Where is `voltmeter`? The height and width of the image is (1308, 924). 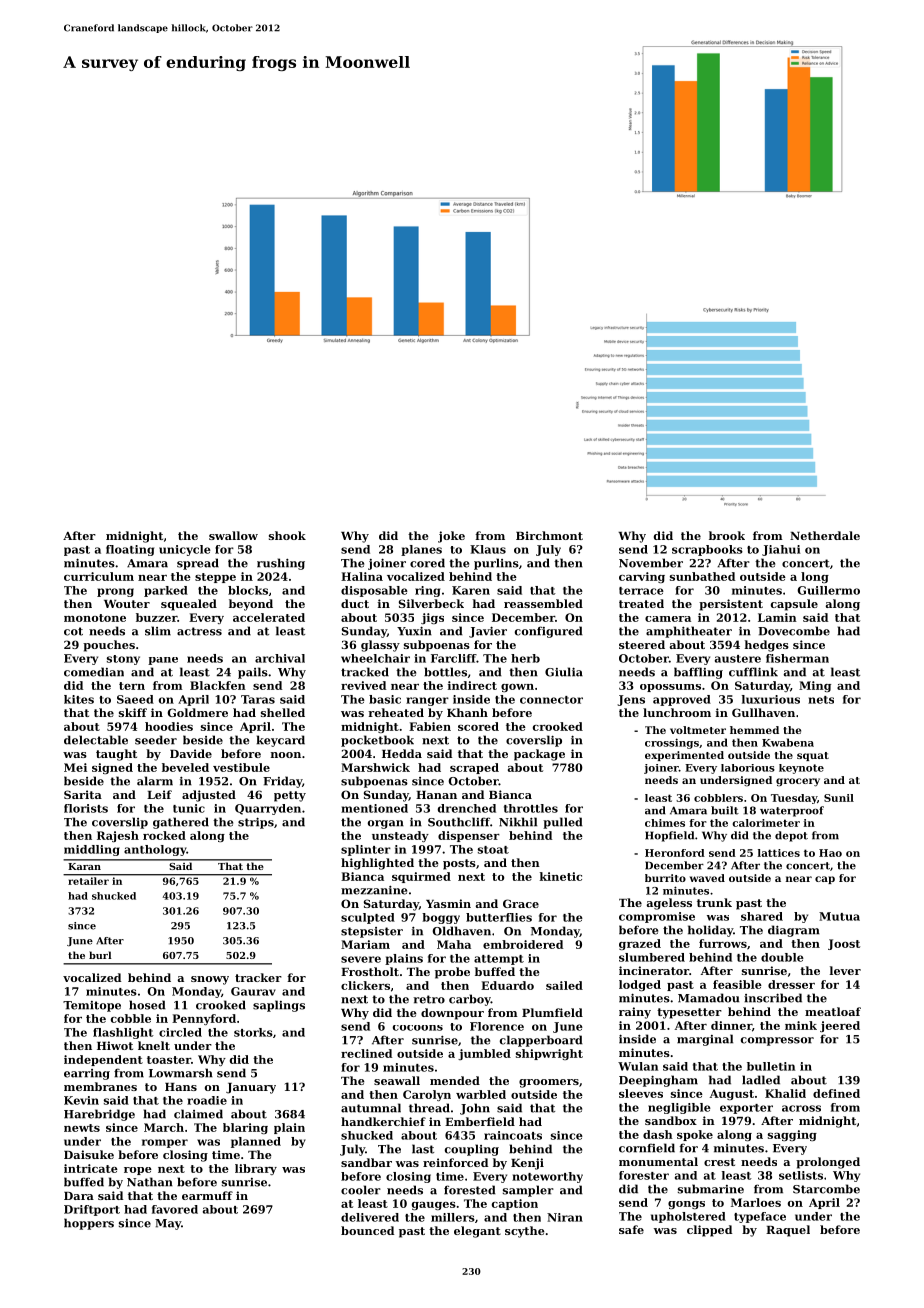 voltmeter is located at coordinates (698, 730).
